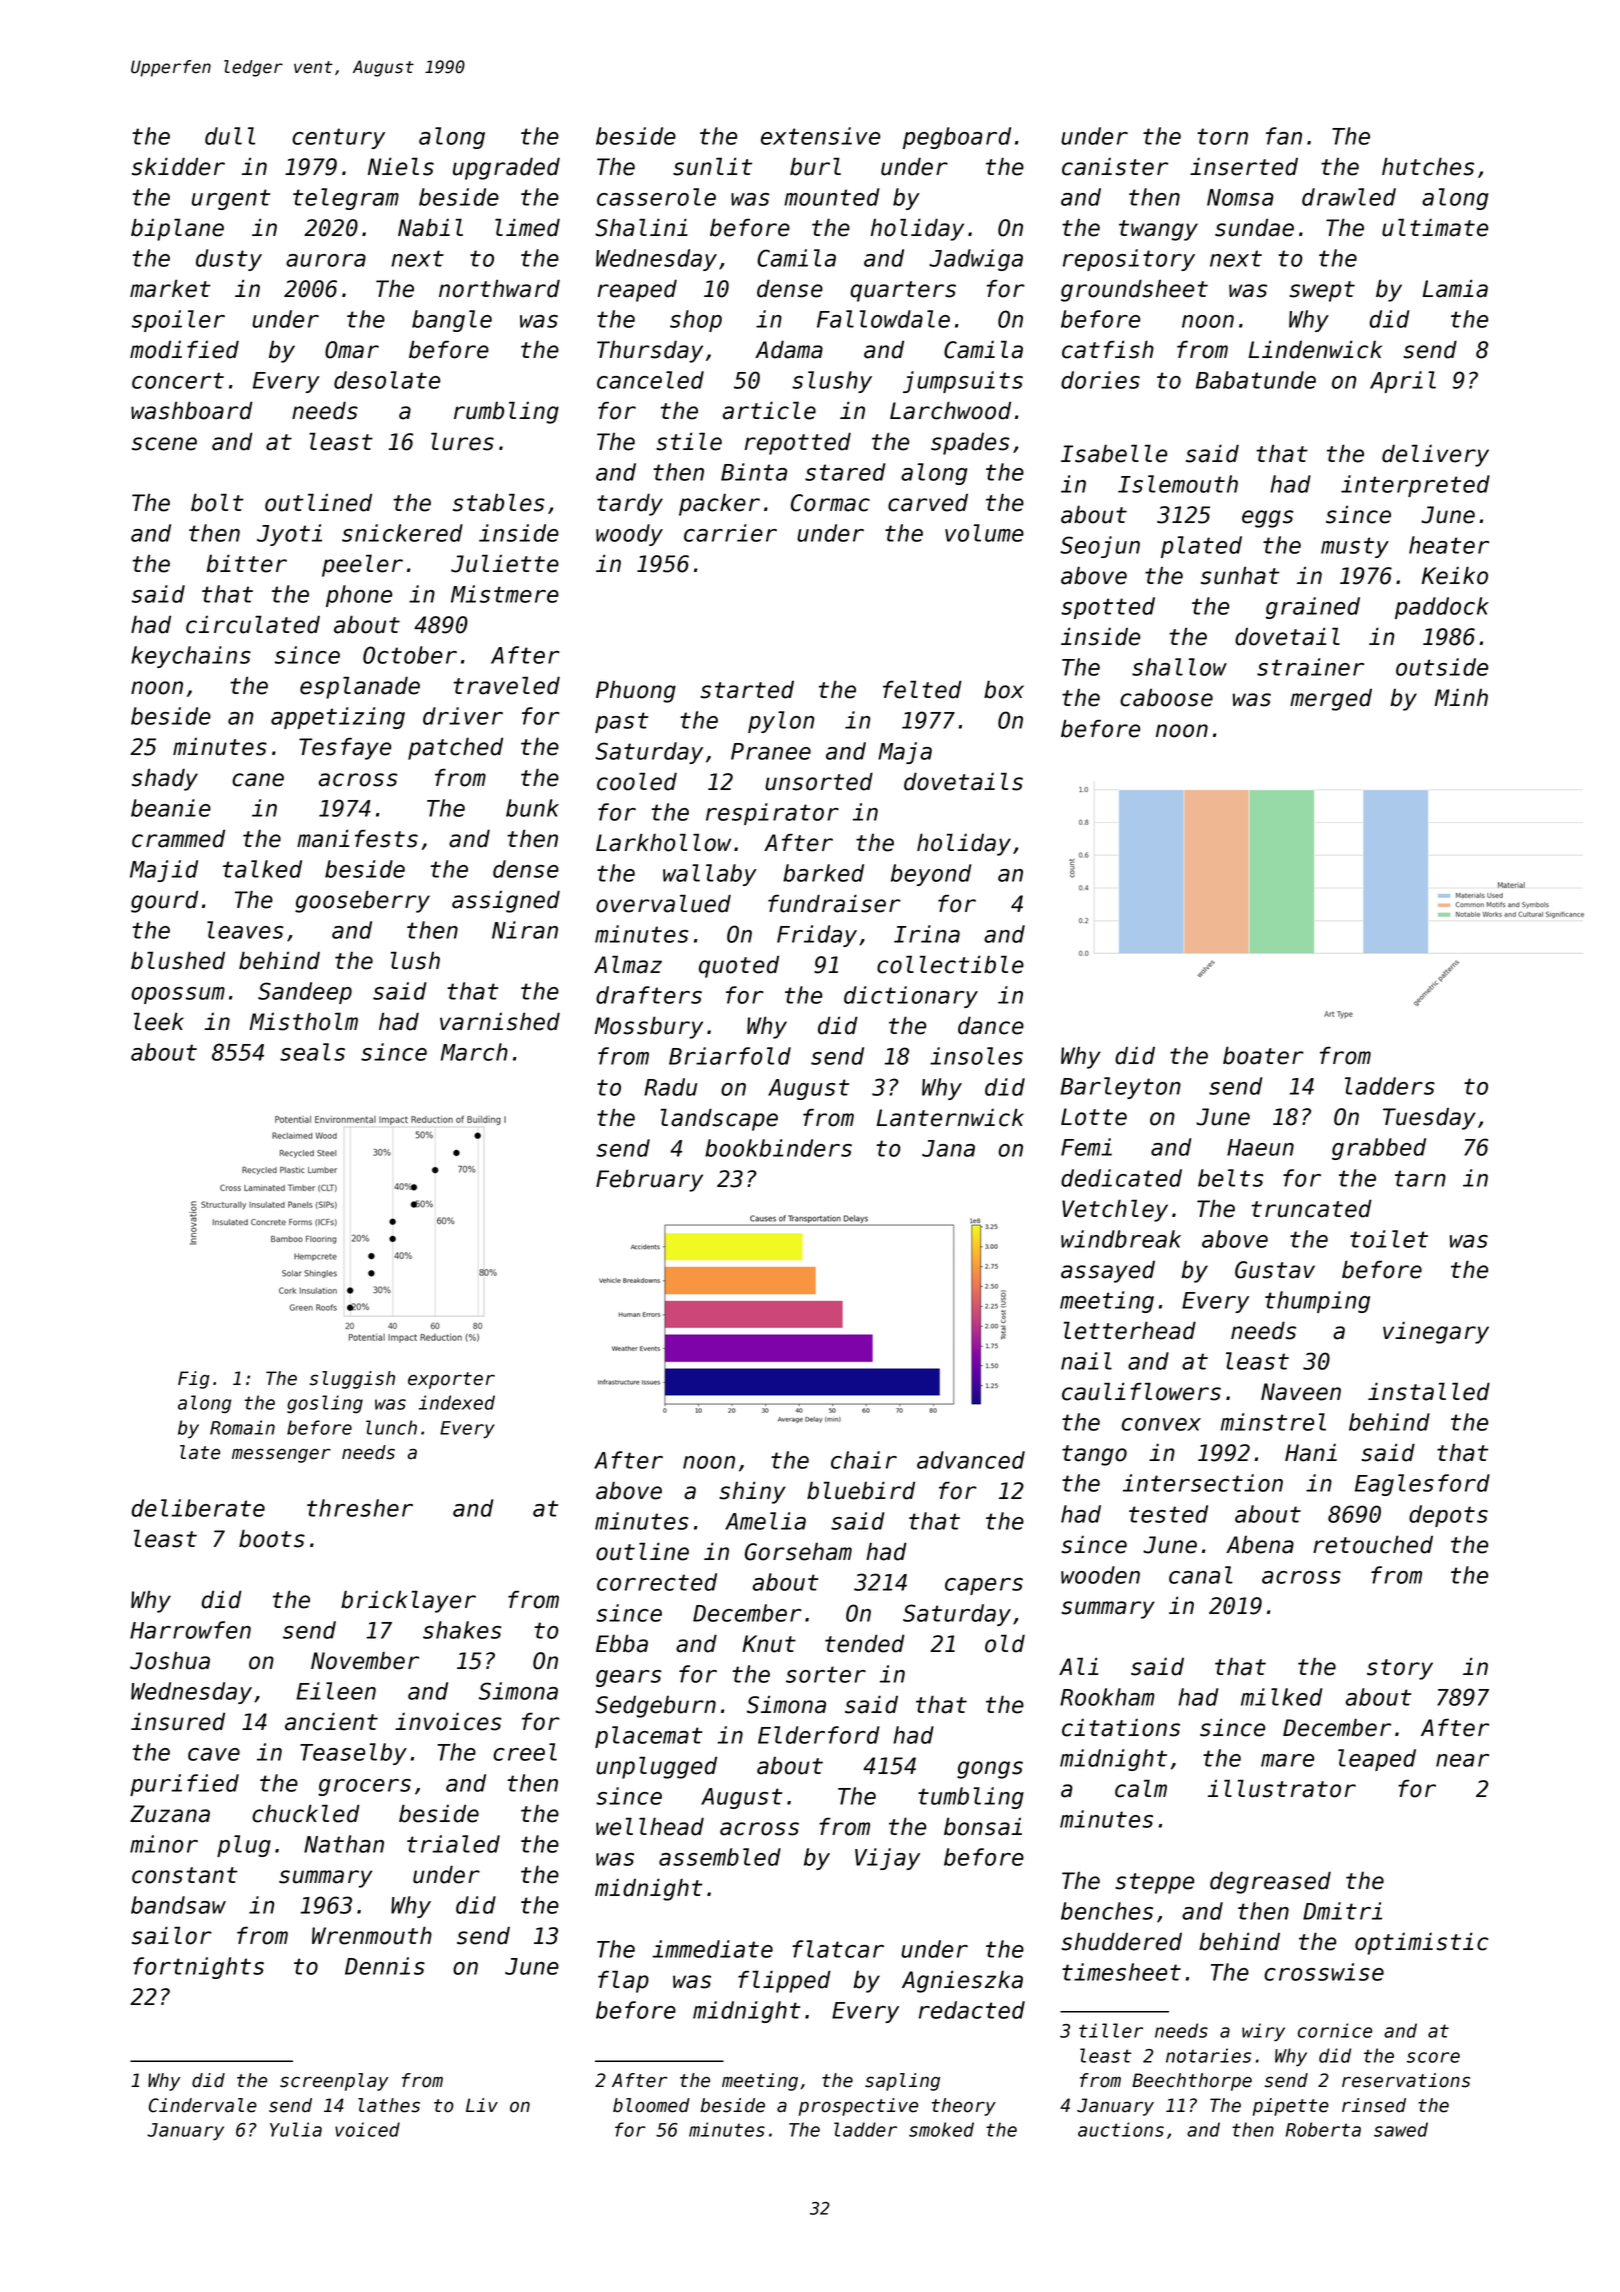  I want to click on boater, so click(1263, 1055).
